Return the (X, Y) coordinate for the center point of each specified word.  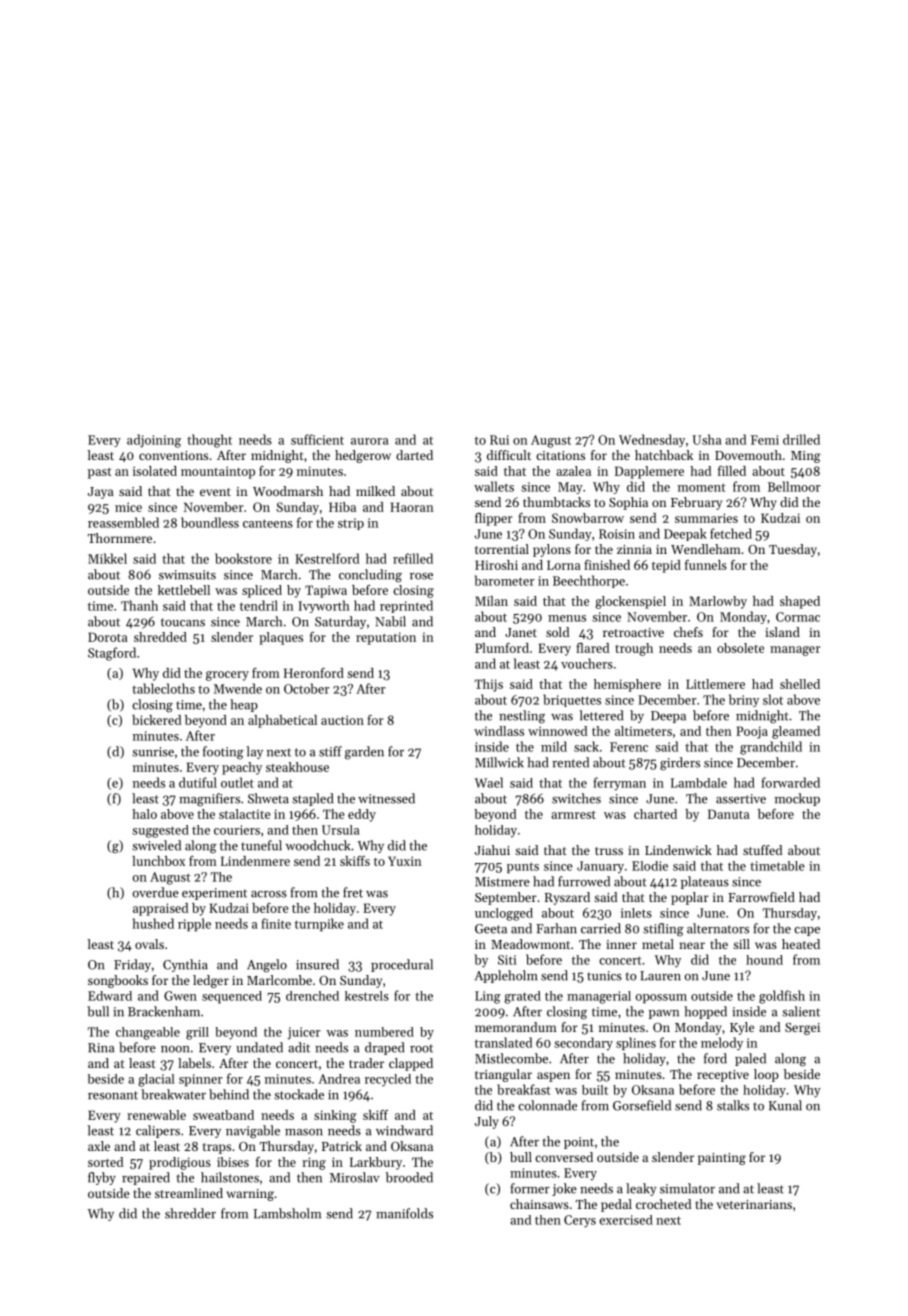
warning (250, 1195)
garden (364, 753)
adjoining (154, 441)
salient (801, 1011)
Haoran (412, 507)
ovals (149, 944)
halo (144, 814)
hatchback (664, 455)
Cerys (580, 1221)
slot (773, 699)
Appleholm (506, 976)
